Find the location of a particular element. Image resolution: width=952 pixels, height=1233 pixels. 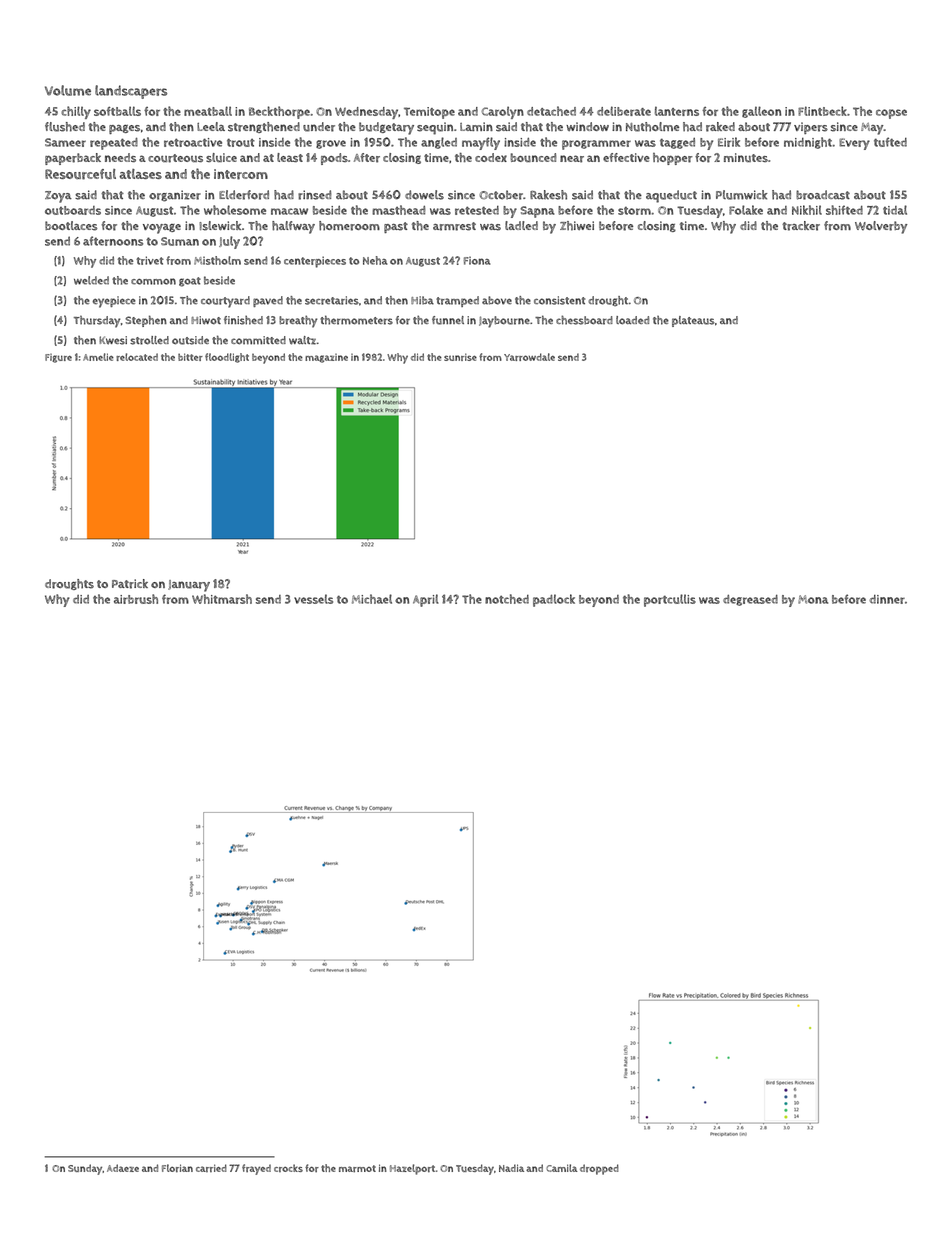

padlock is located at coordinates (554, 600).
